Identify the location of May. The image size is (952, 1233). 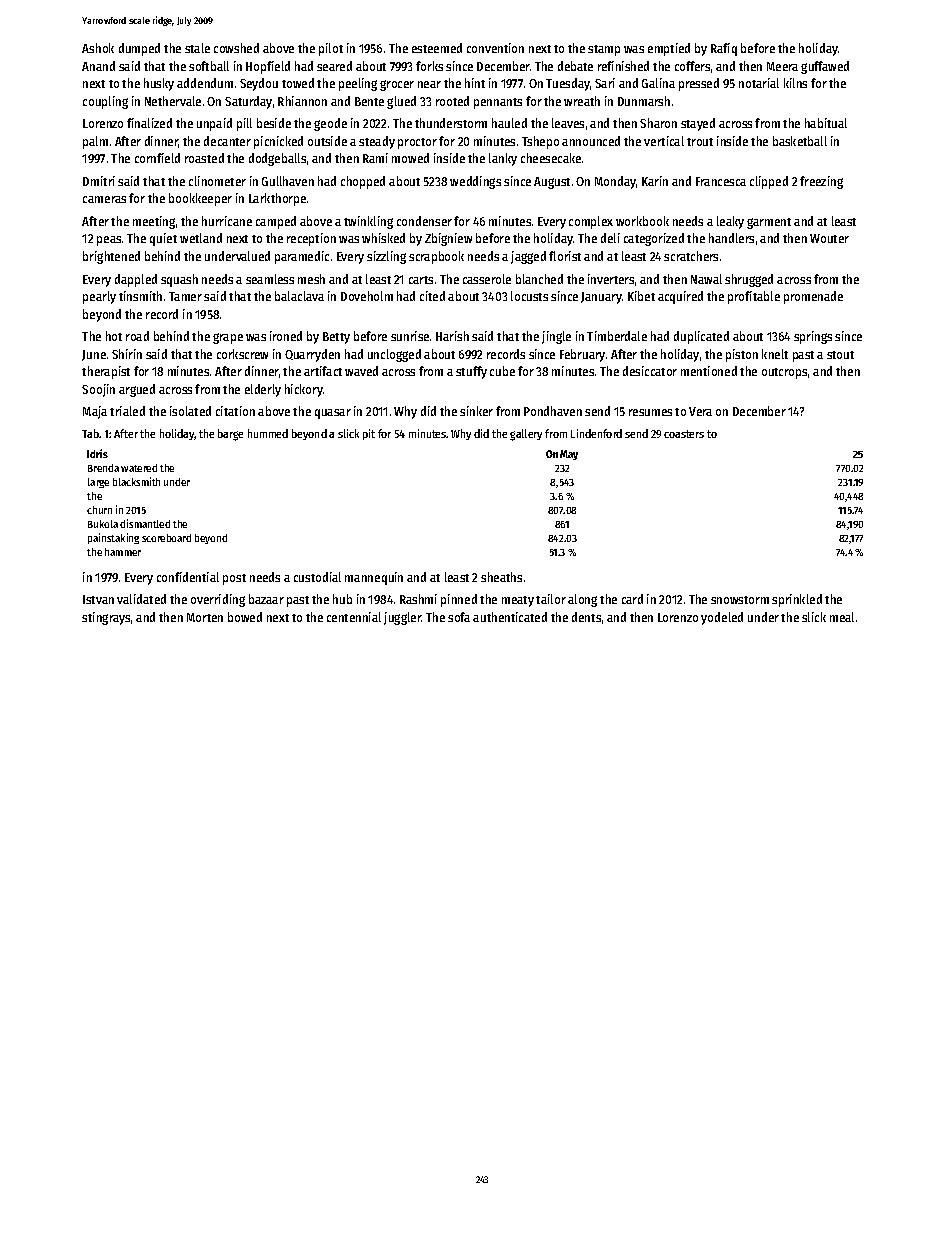
(569, 455).
